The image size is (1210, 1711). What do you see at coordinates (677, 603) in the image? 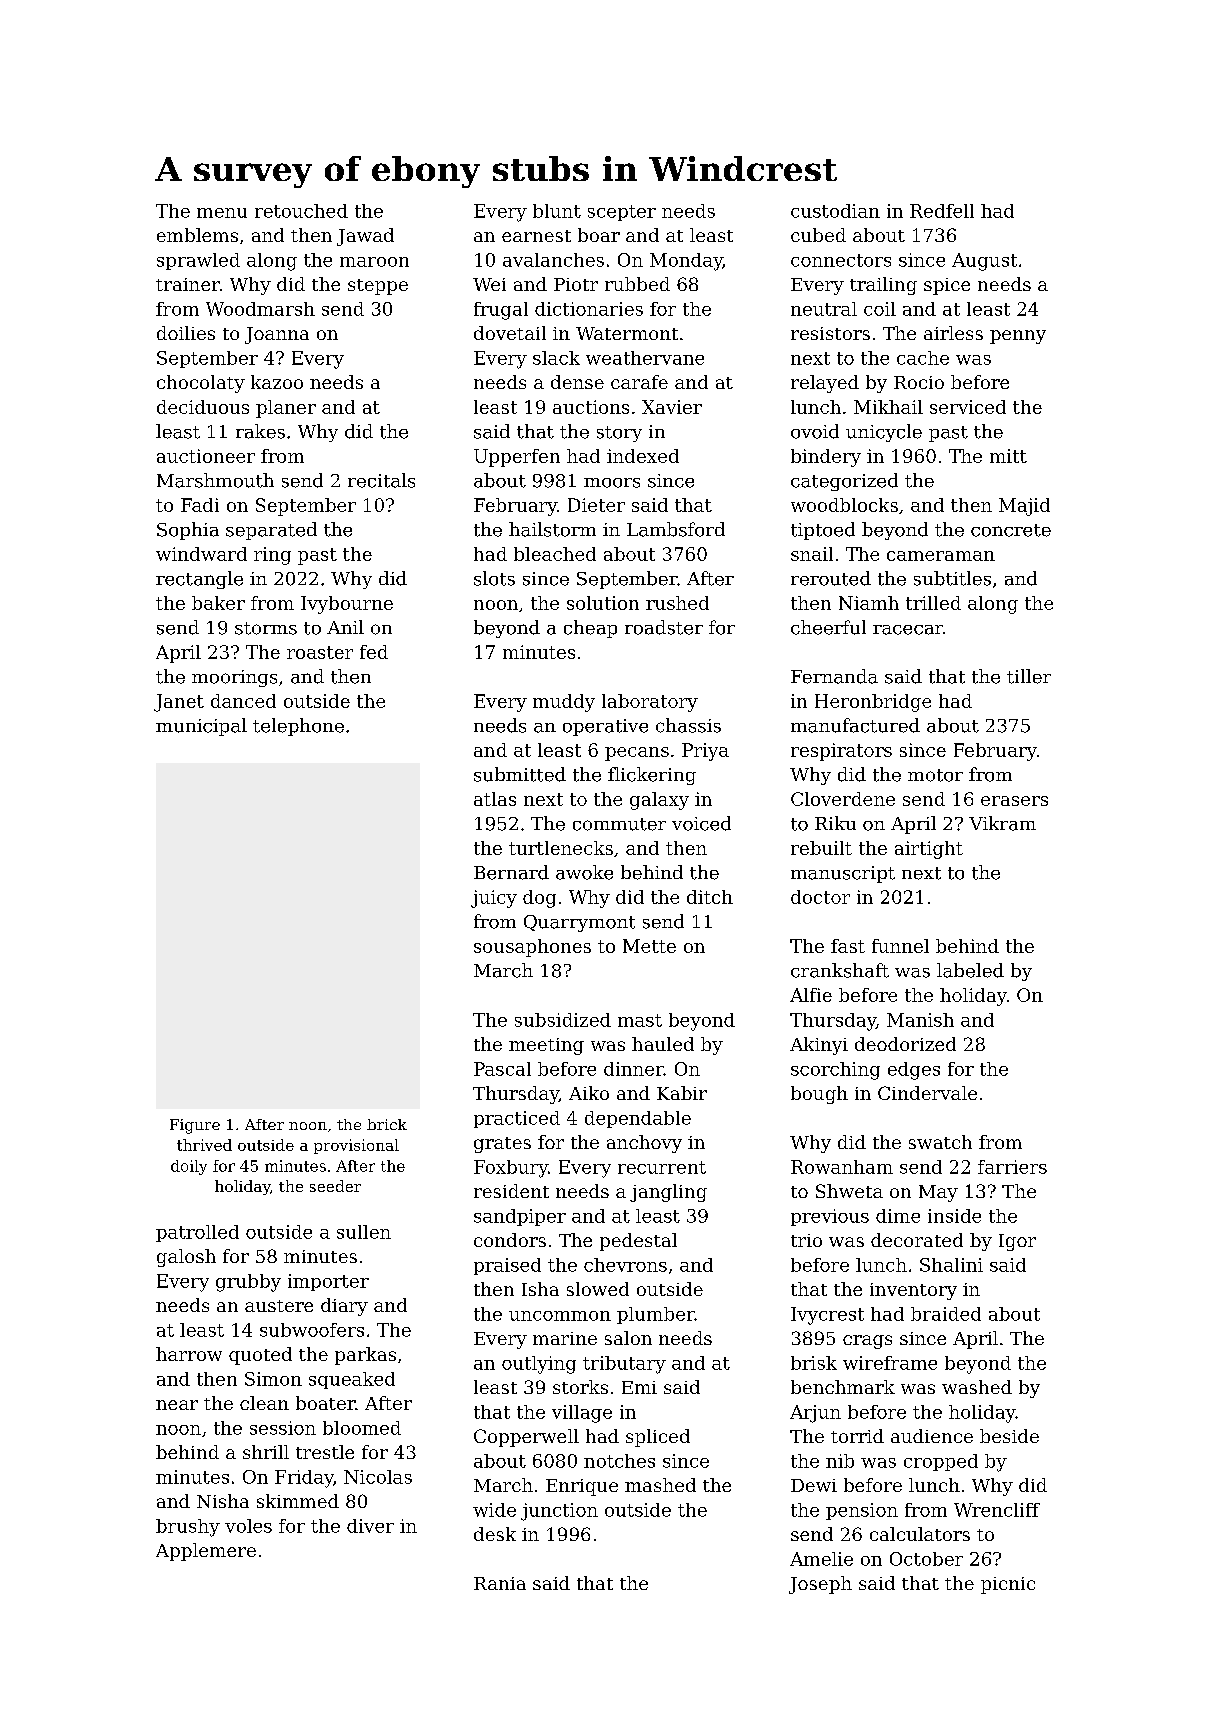
I see `rushed` at bounding box center [677, 603].
